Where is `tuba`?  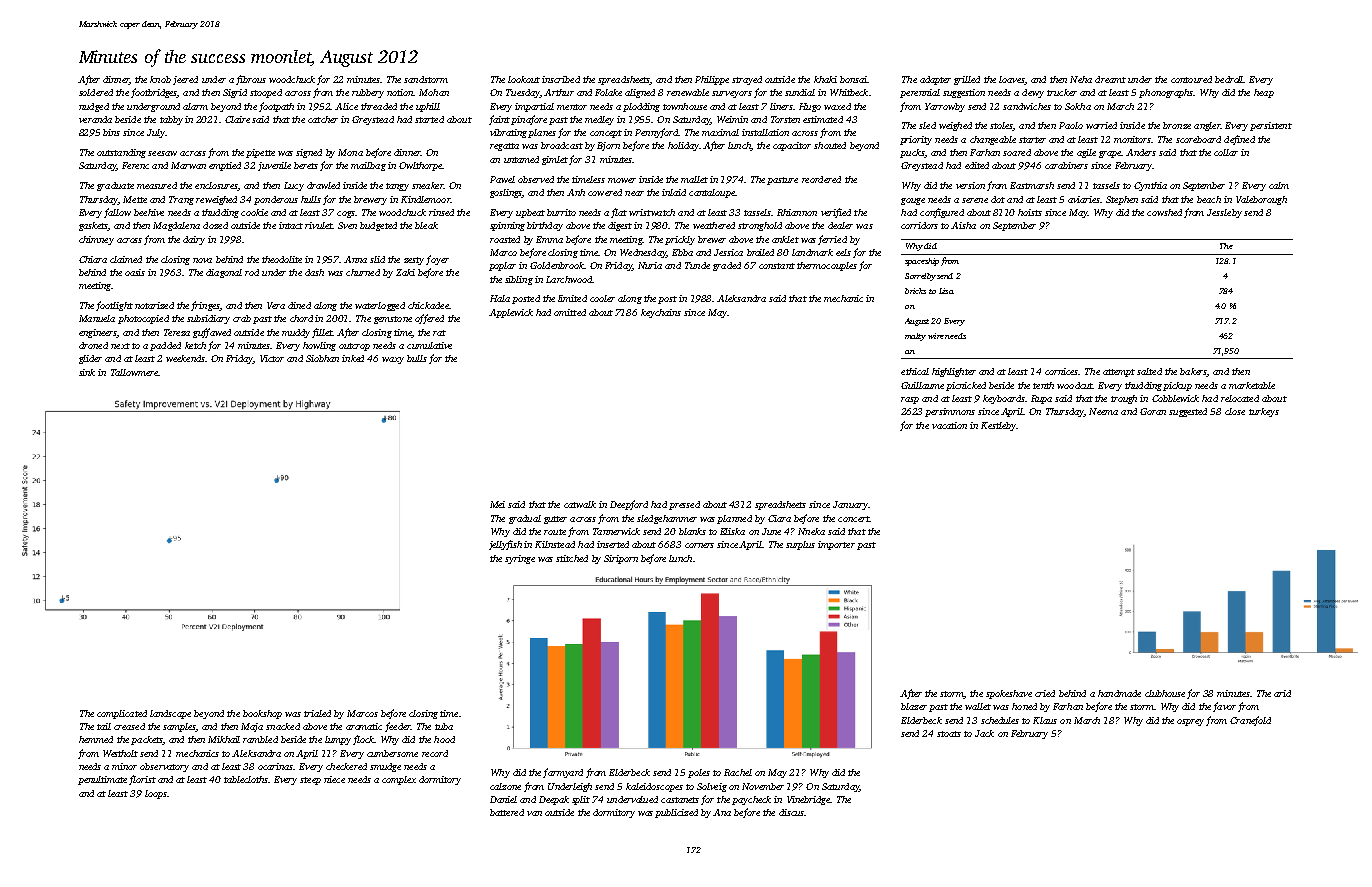
tuba is located at coordinates (444, 726).
